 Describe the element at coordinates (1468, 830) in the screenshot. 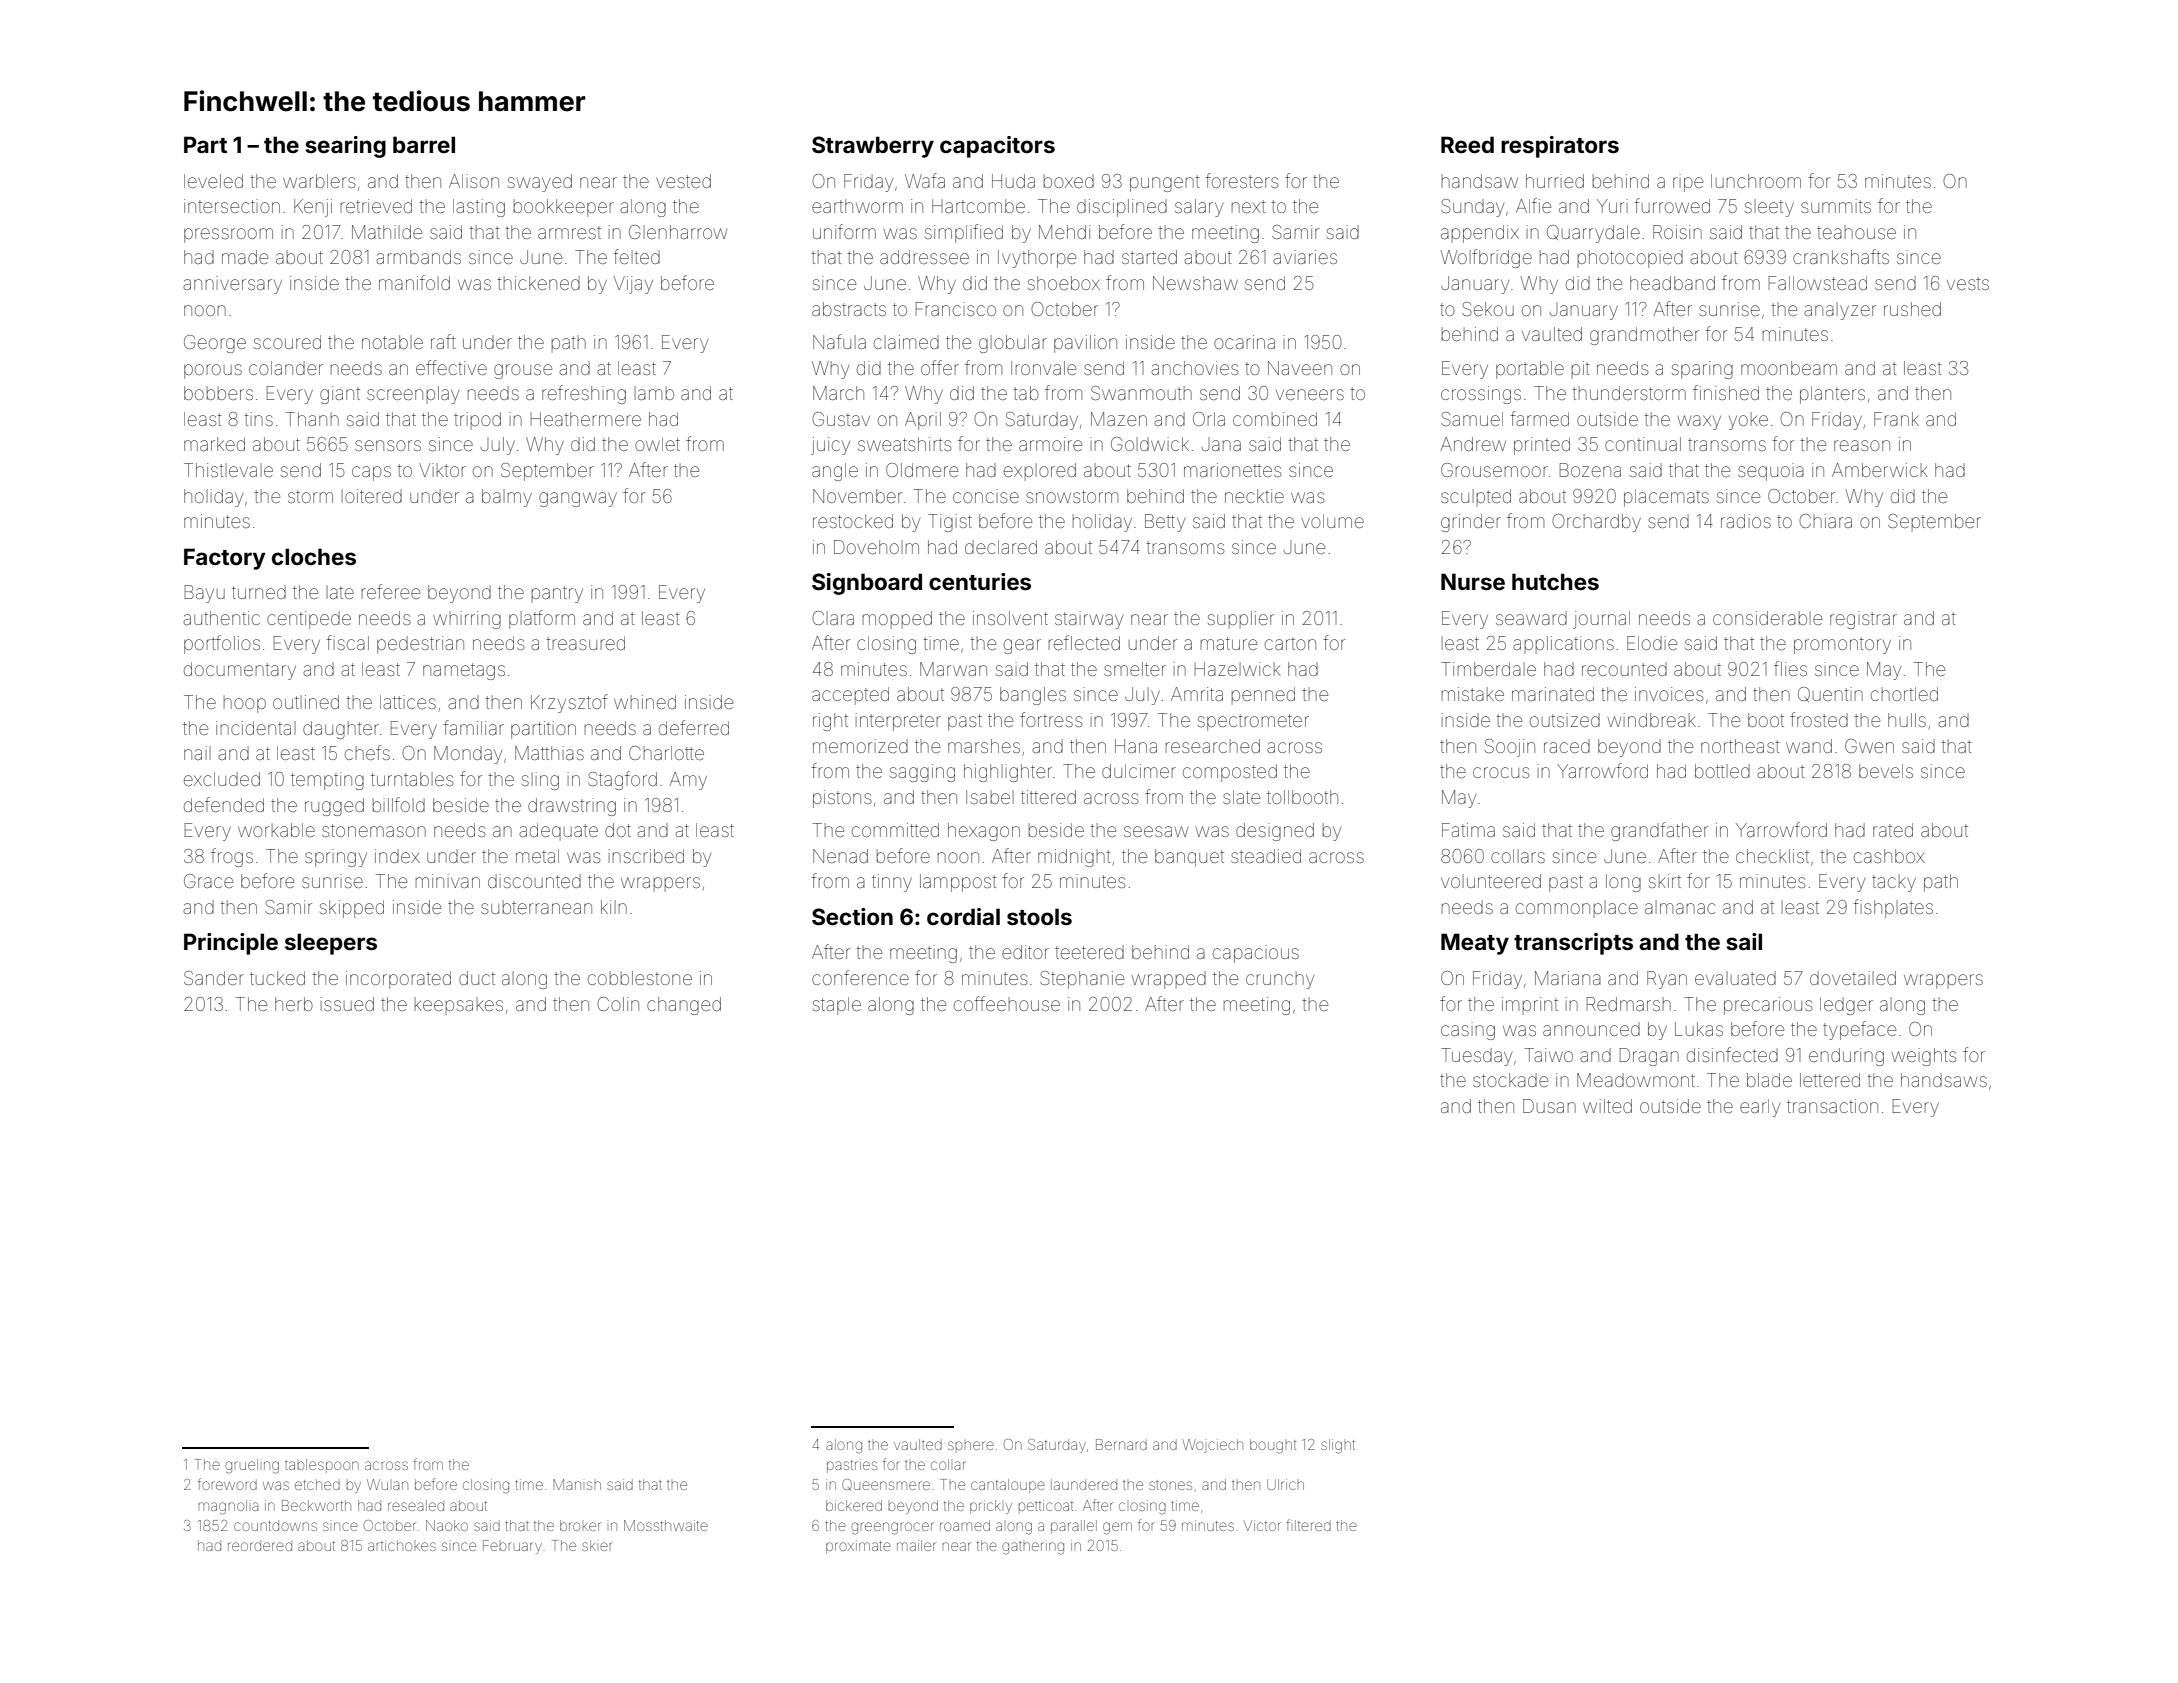

I see `Fatima` at that location.
